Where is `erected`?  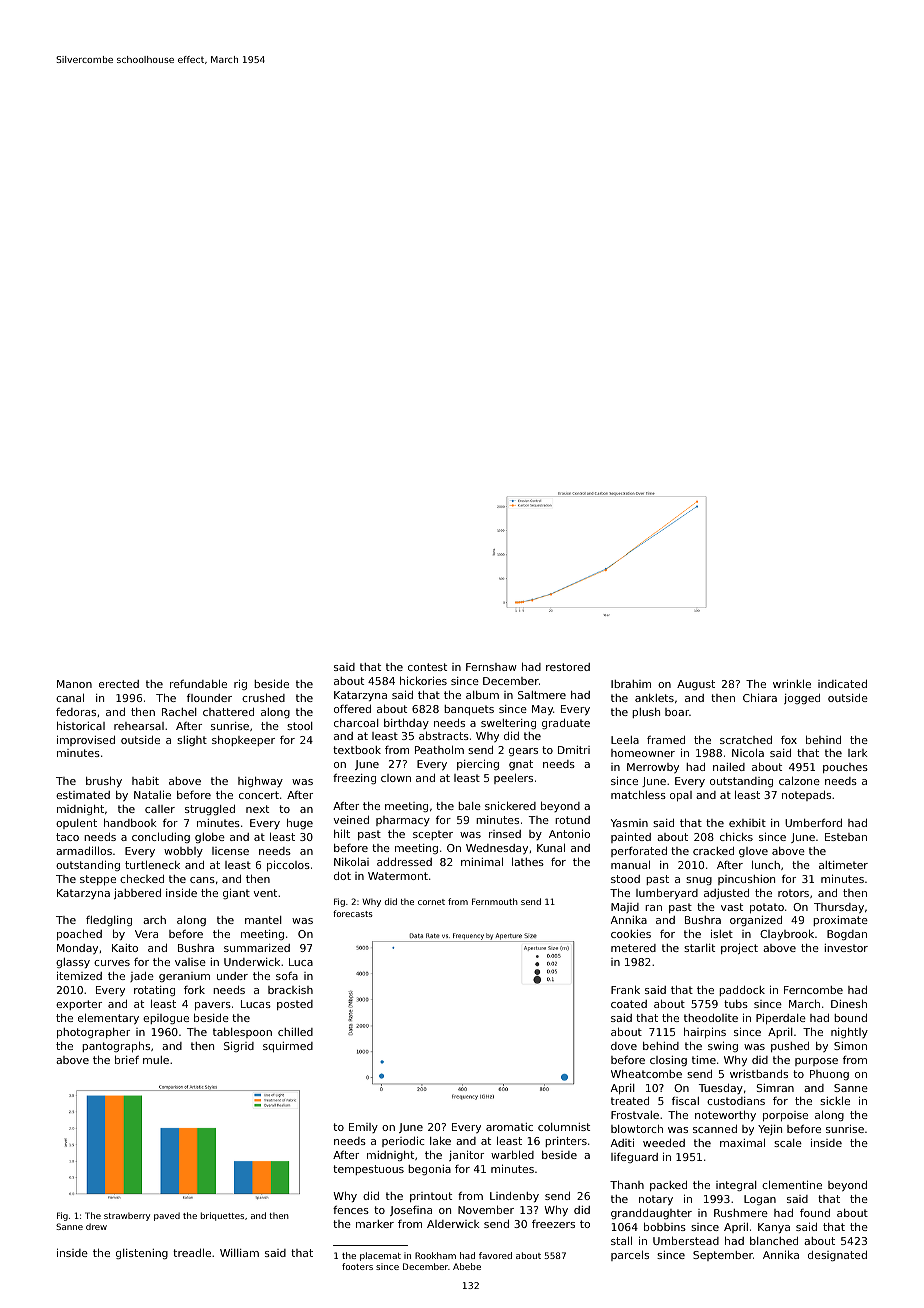 erected is located at coordinates (119, 684).
